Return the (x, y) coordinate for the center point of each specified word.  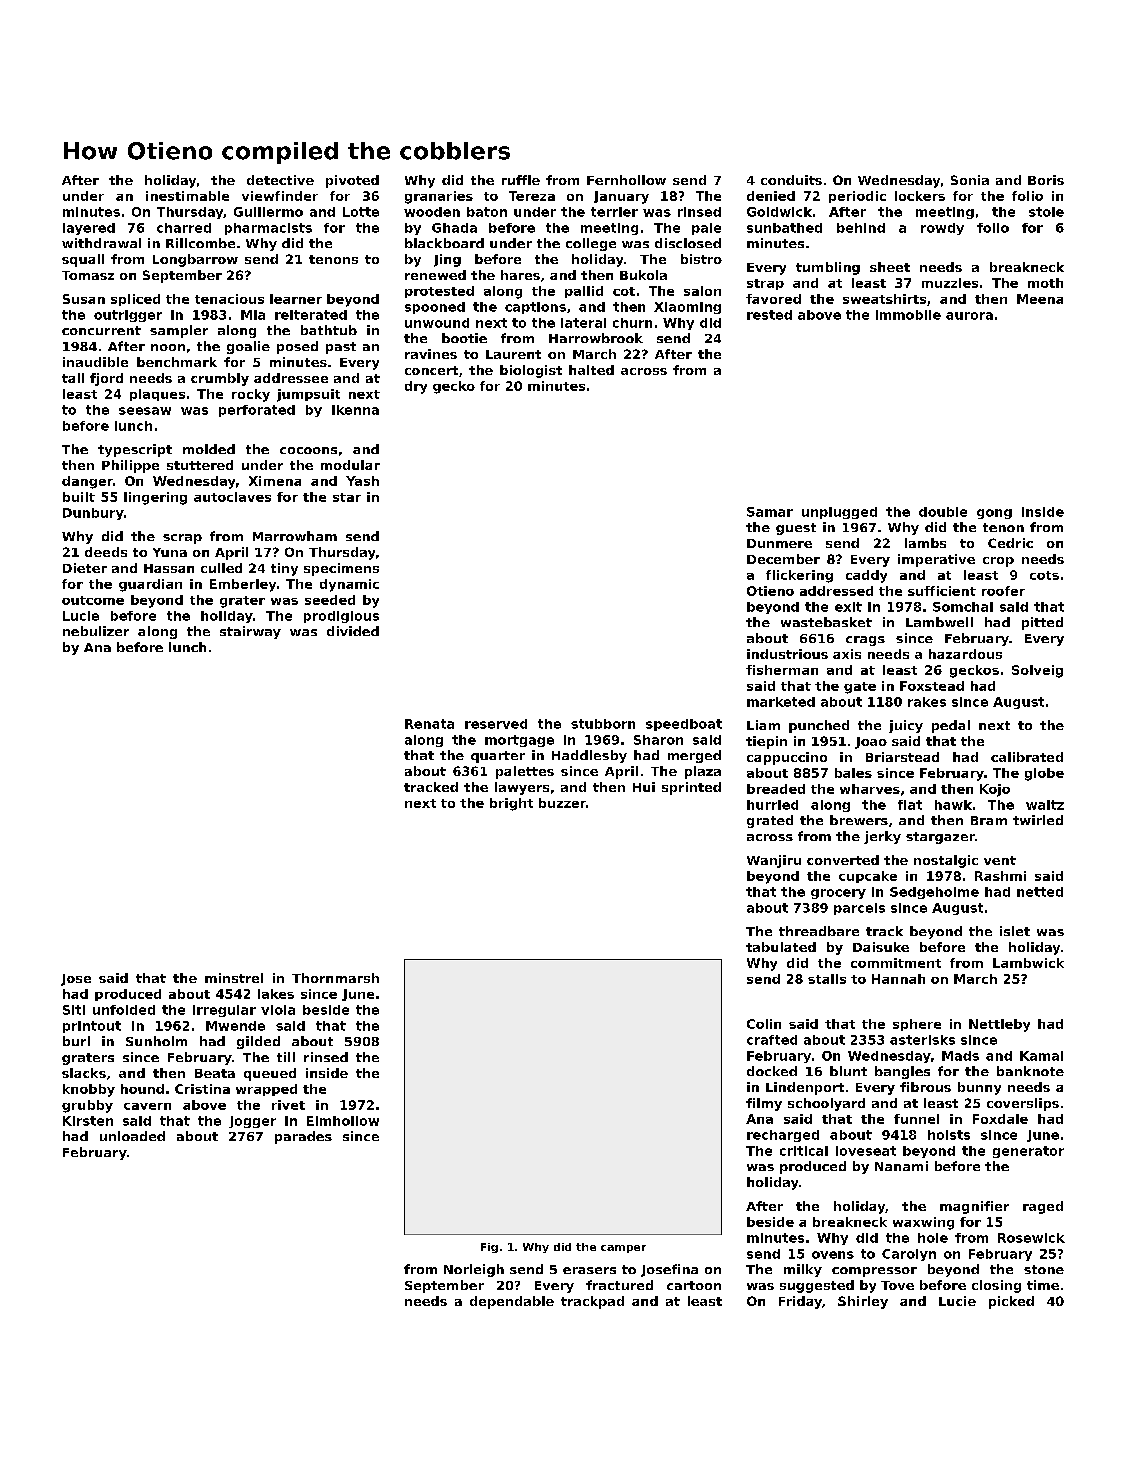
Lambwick (1028, 963)
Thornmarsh (335, 978)
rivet (288, 1105)
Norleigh (474, 1270)
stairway (250, 632)
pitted (1042, 623)
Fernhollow (626, 180)
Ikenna (355, 410)
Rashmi (1000, 876)
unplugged (839, 513)
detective (280, 180)
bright (511, 804)
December (783, 559)
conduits (791, 180)
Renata (429, 724)
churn (632, 323)
